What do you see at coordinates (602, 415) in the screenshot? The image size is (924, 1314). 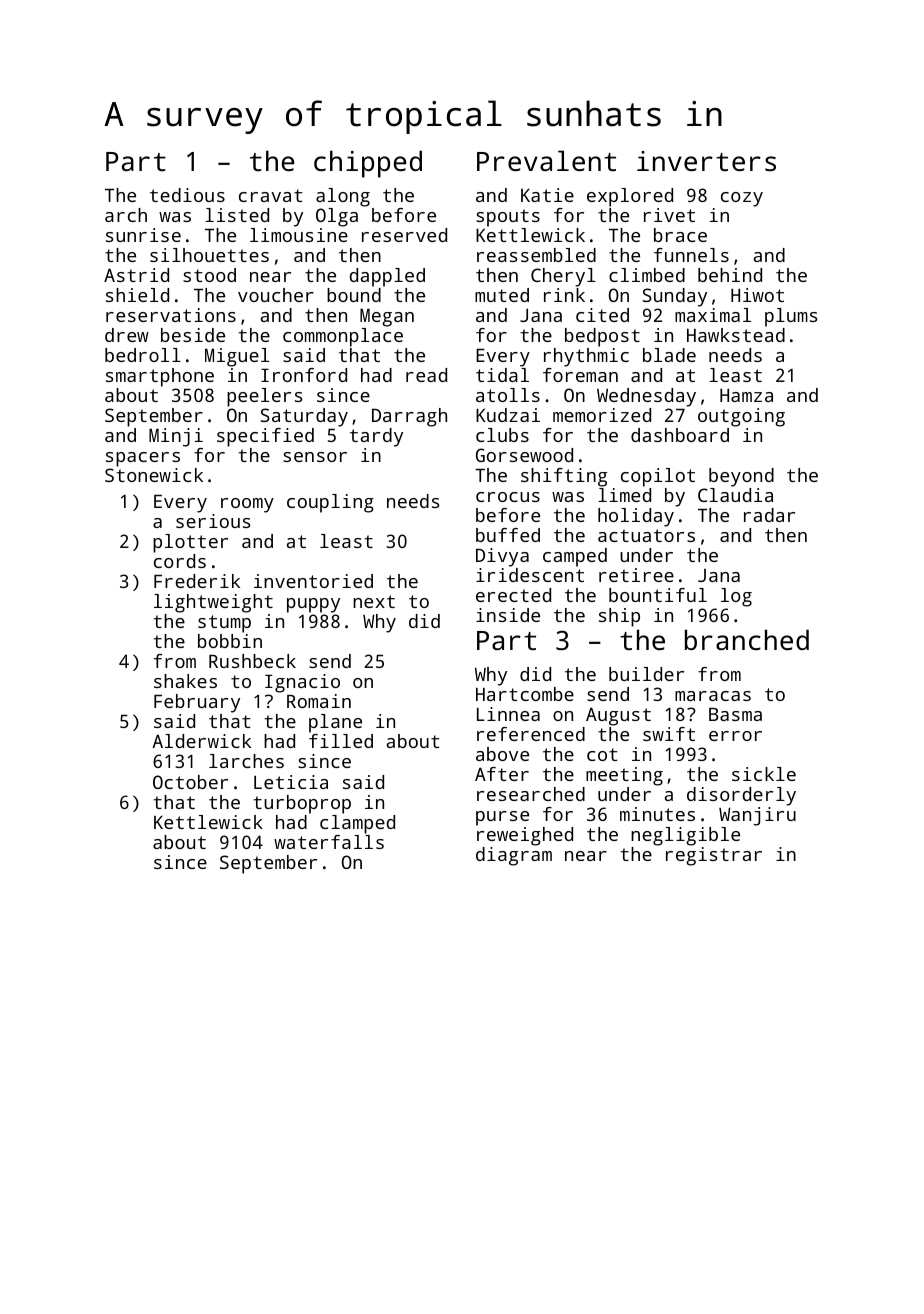 I see `memorized` at bounding box center [602, 415].
